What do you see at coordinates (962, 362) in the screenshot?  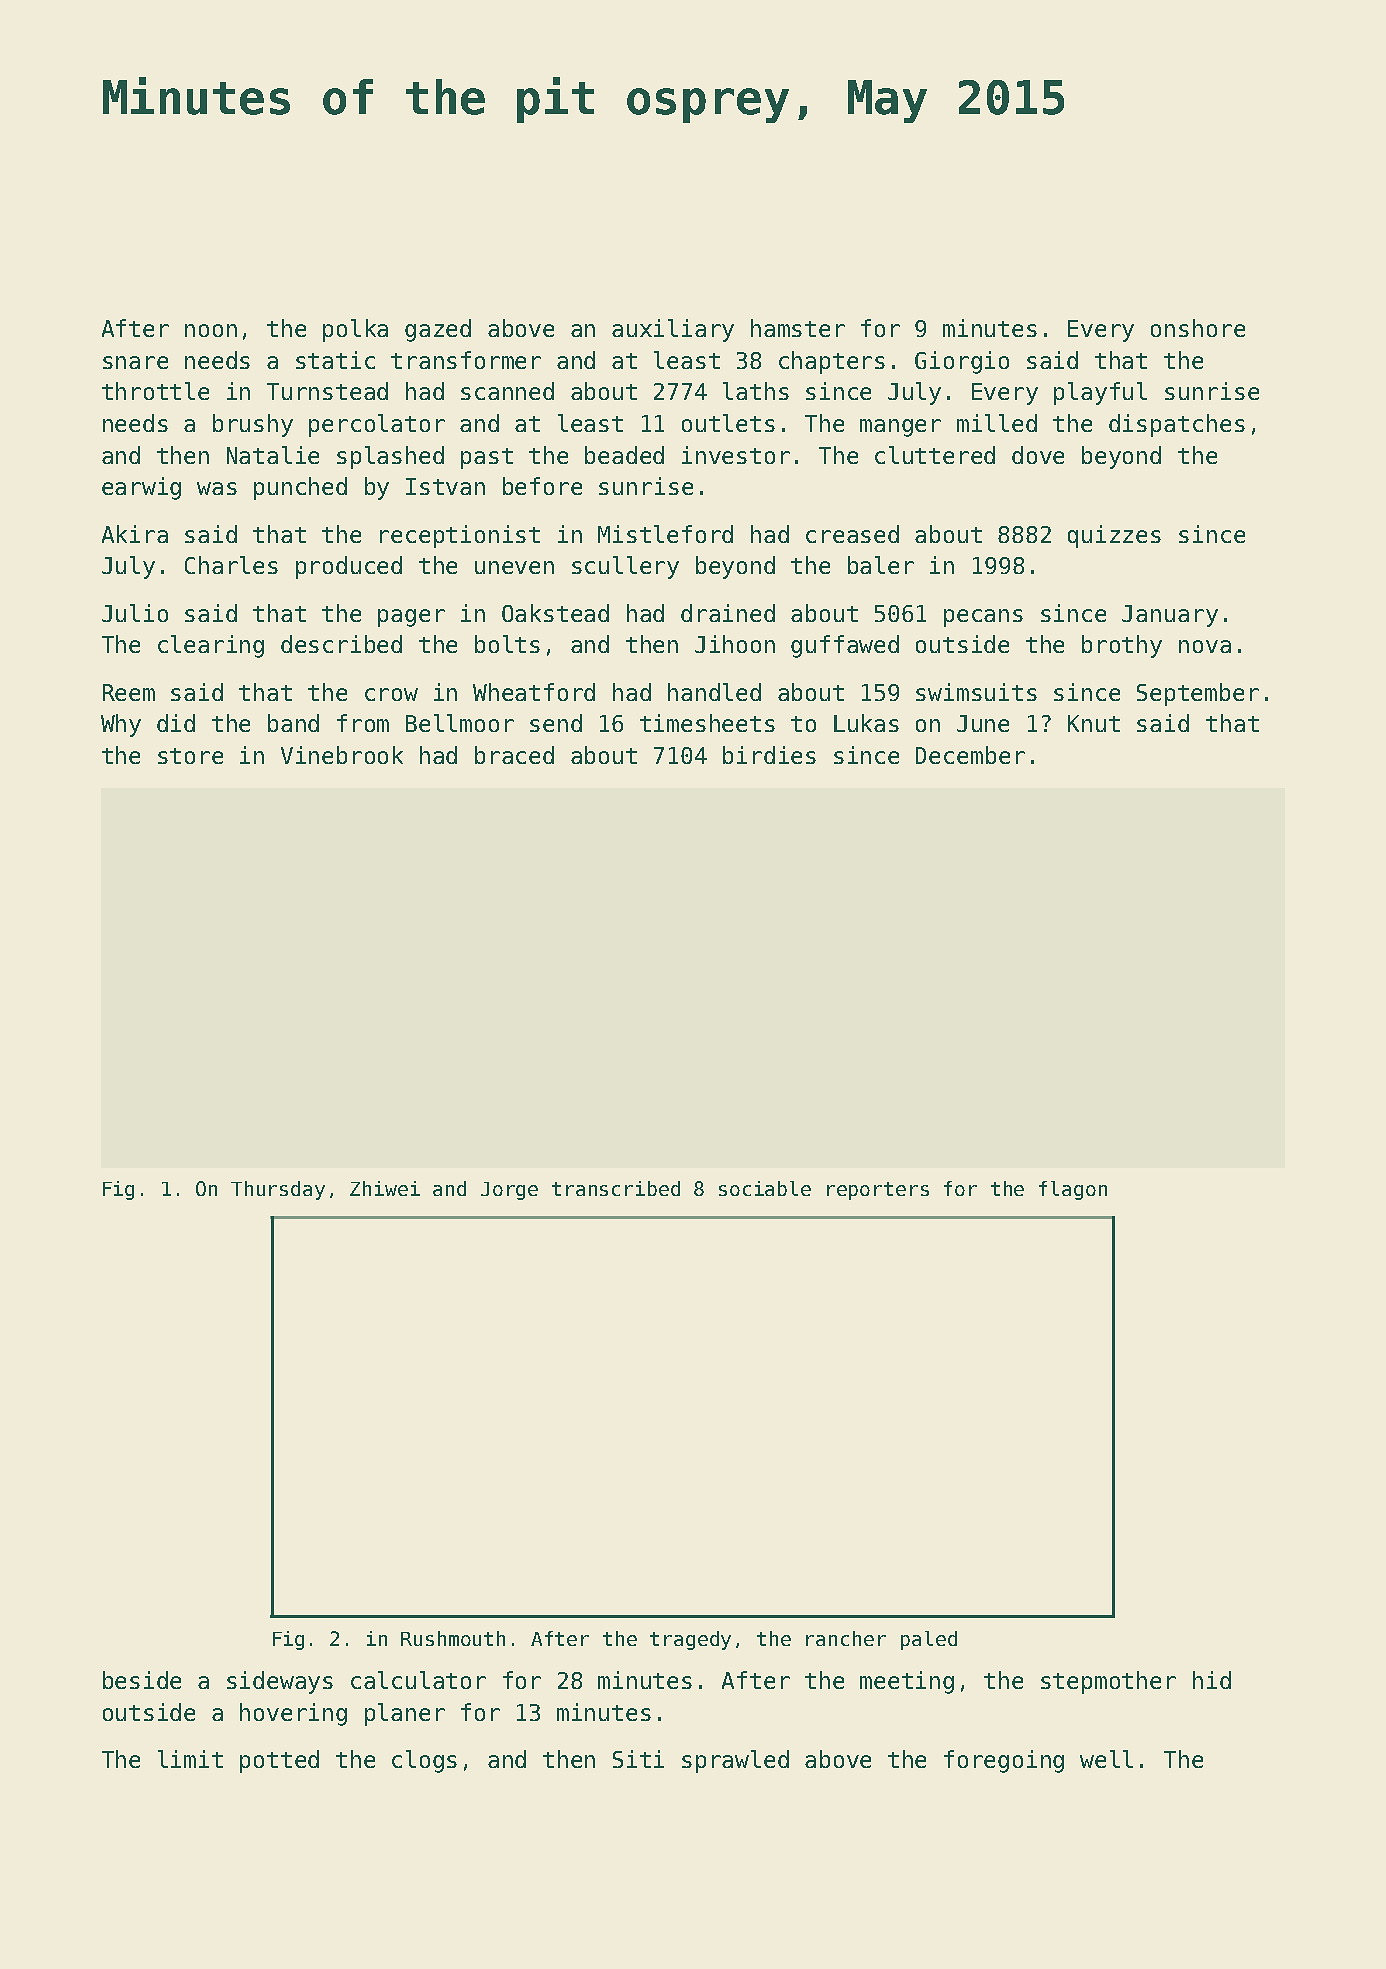 I see `Giorgio` at bounding box center [962, 362].
